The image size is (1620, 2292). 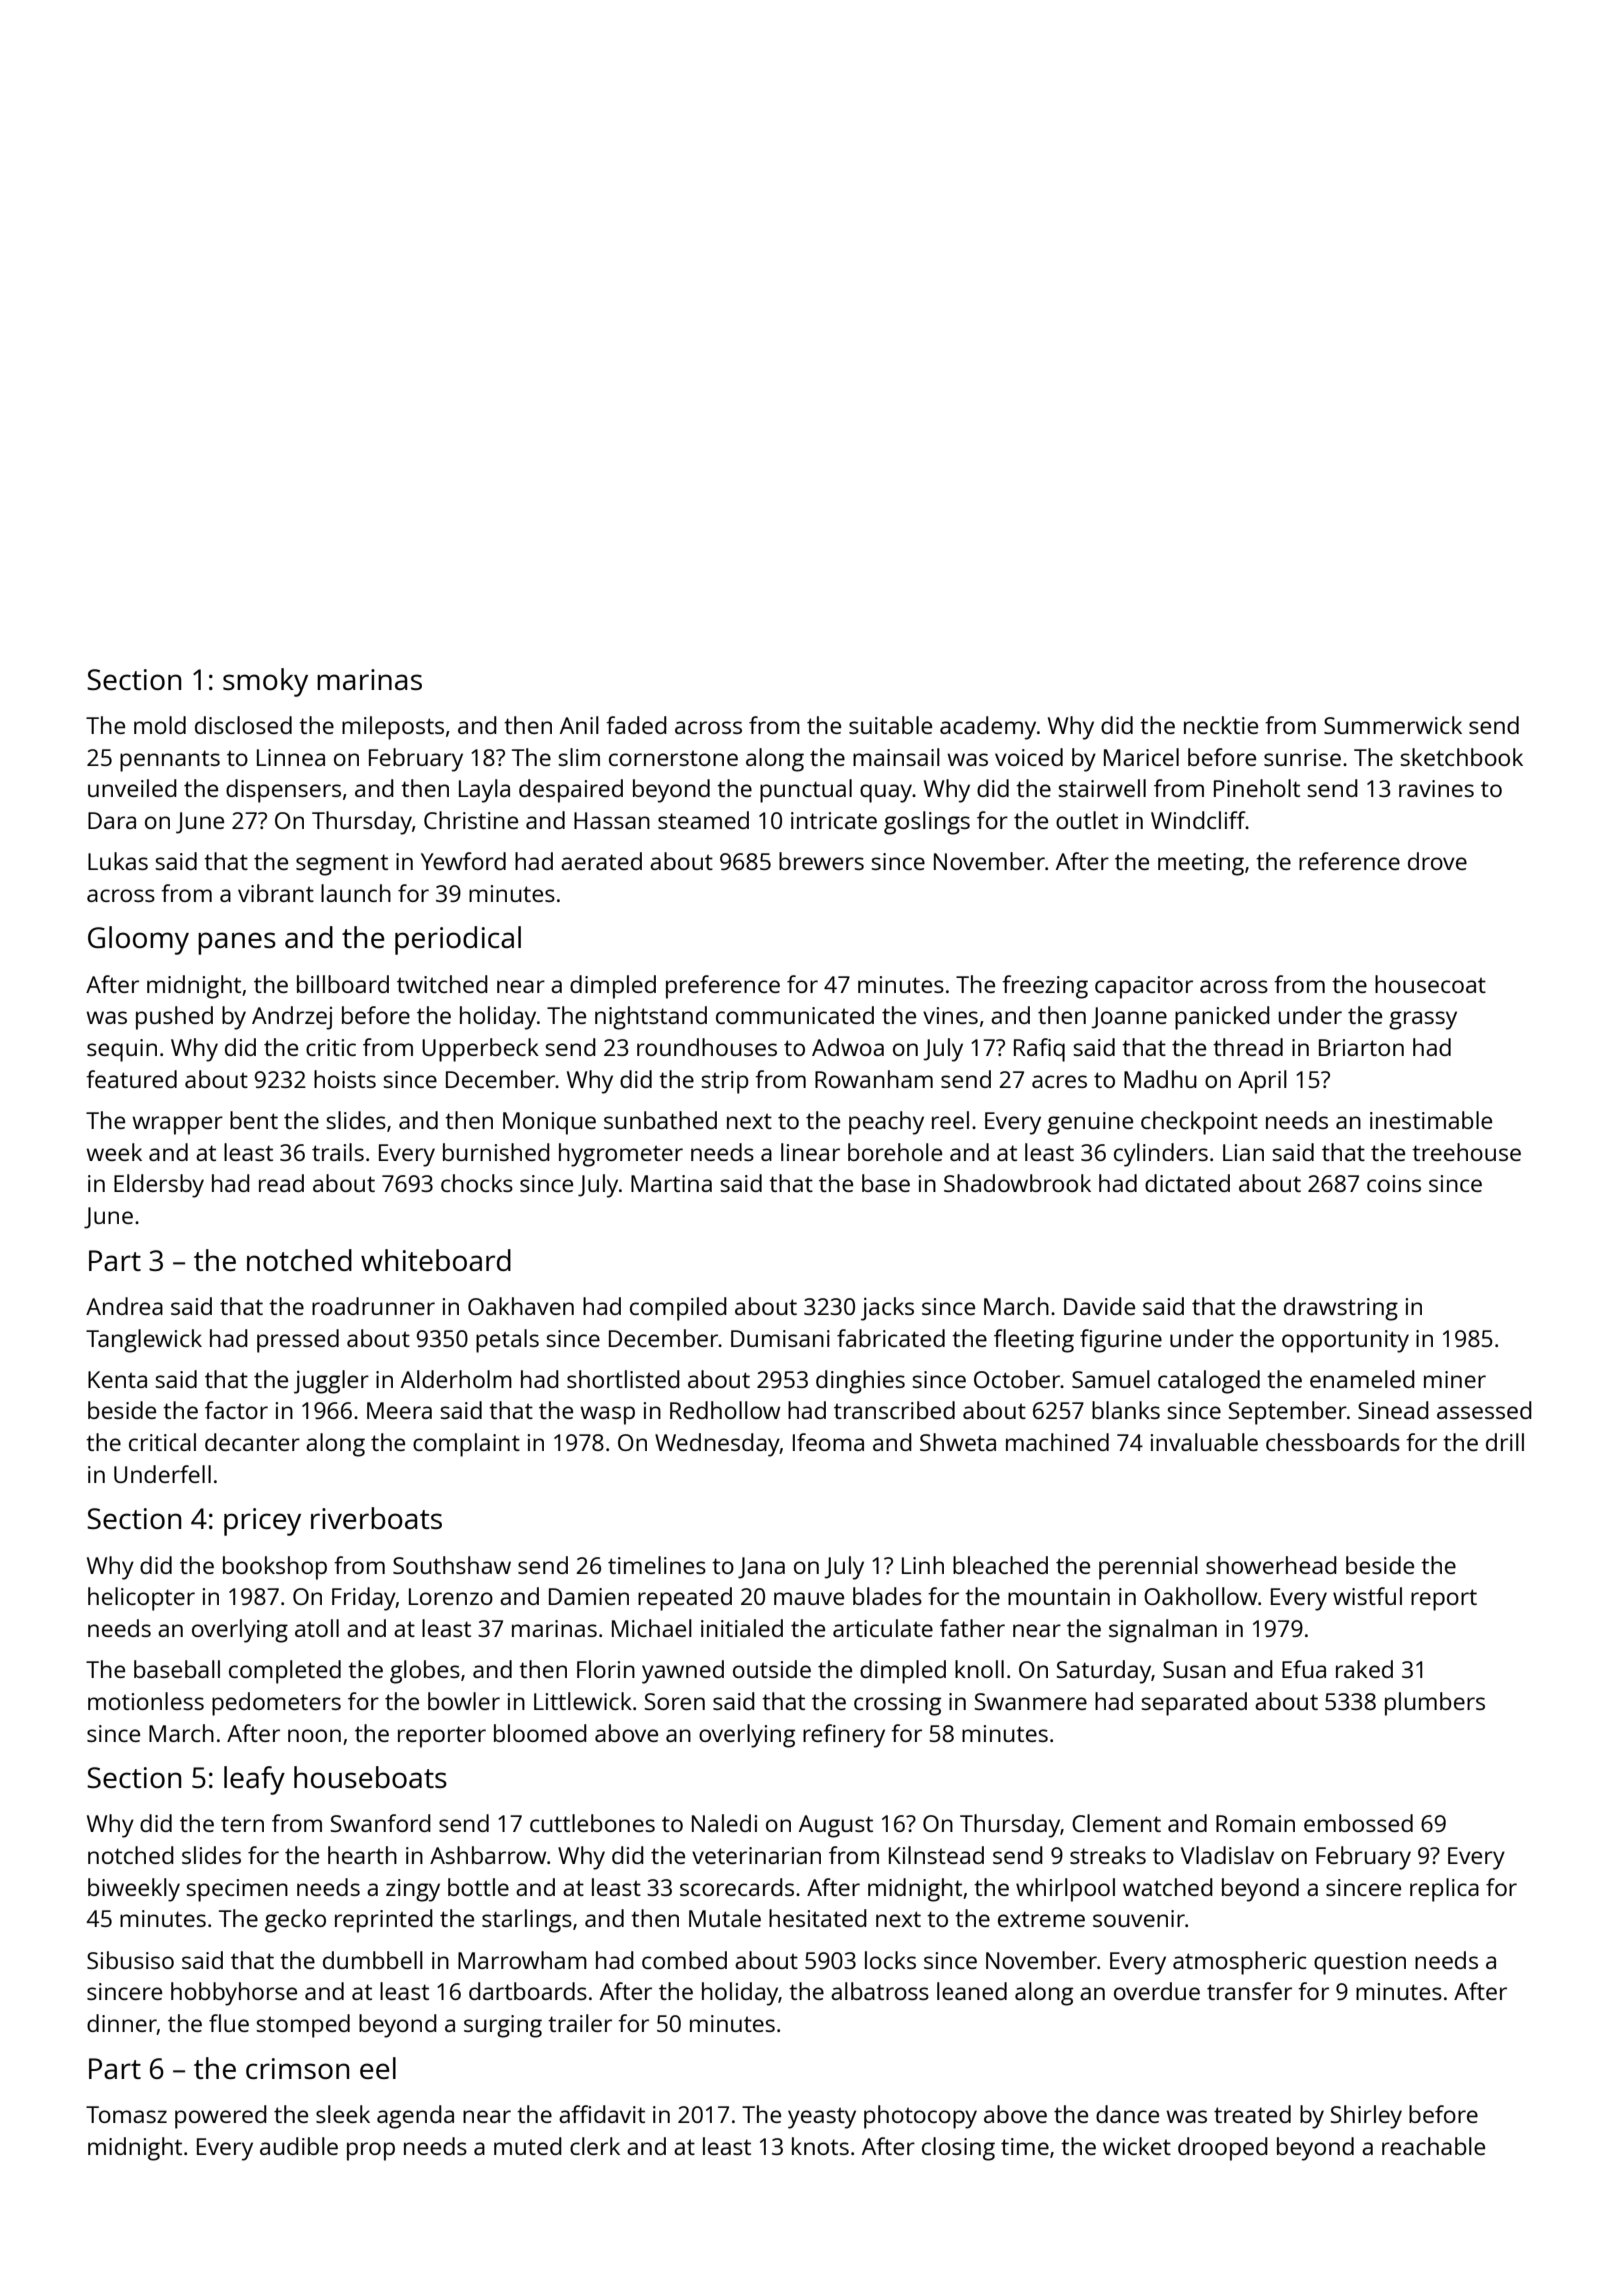 What do you see at coordinates (466, 1445) in the document?
I see `complaint` at bounding box center [466, 1445].
